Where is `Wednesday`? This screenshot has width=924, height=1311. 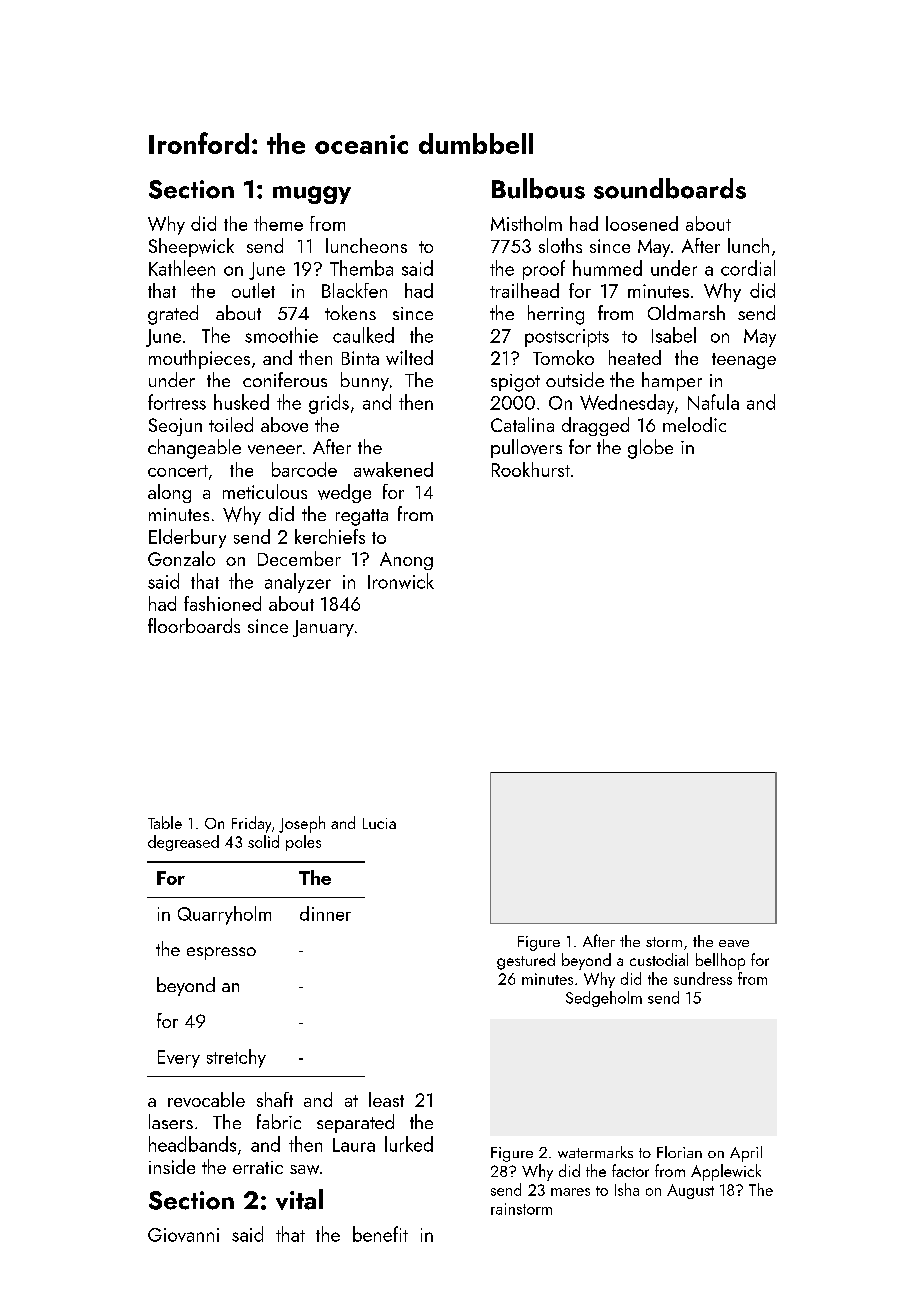 Wednesday is located at coordinates (627, 404).
